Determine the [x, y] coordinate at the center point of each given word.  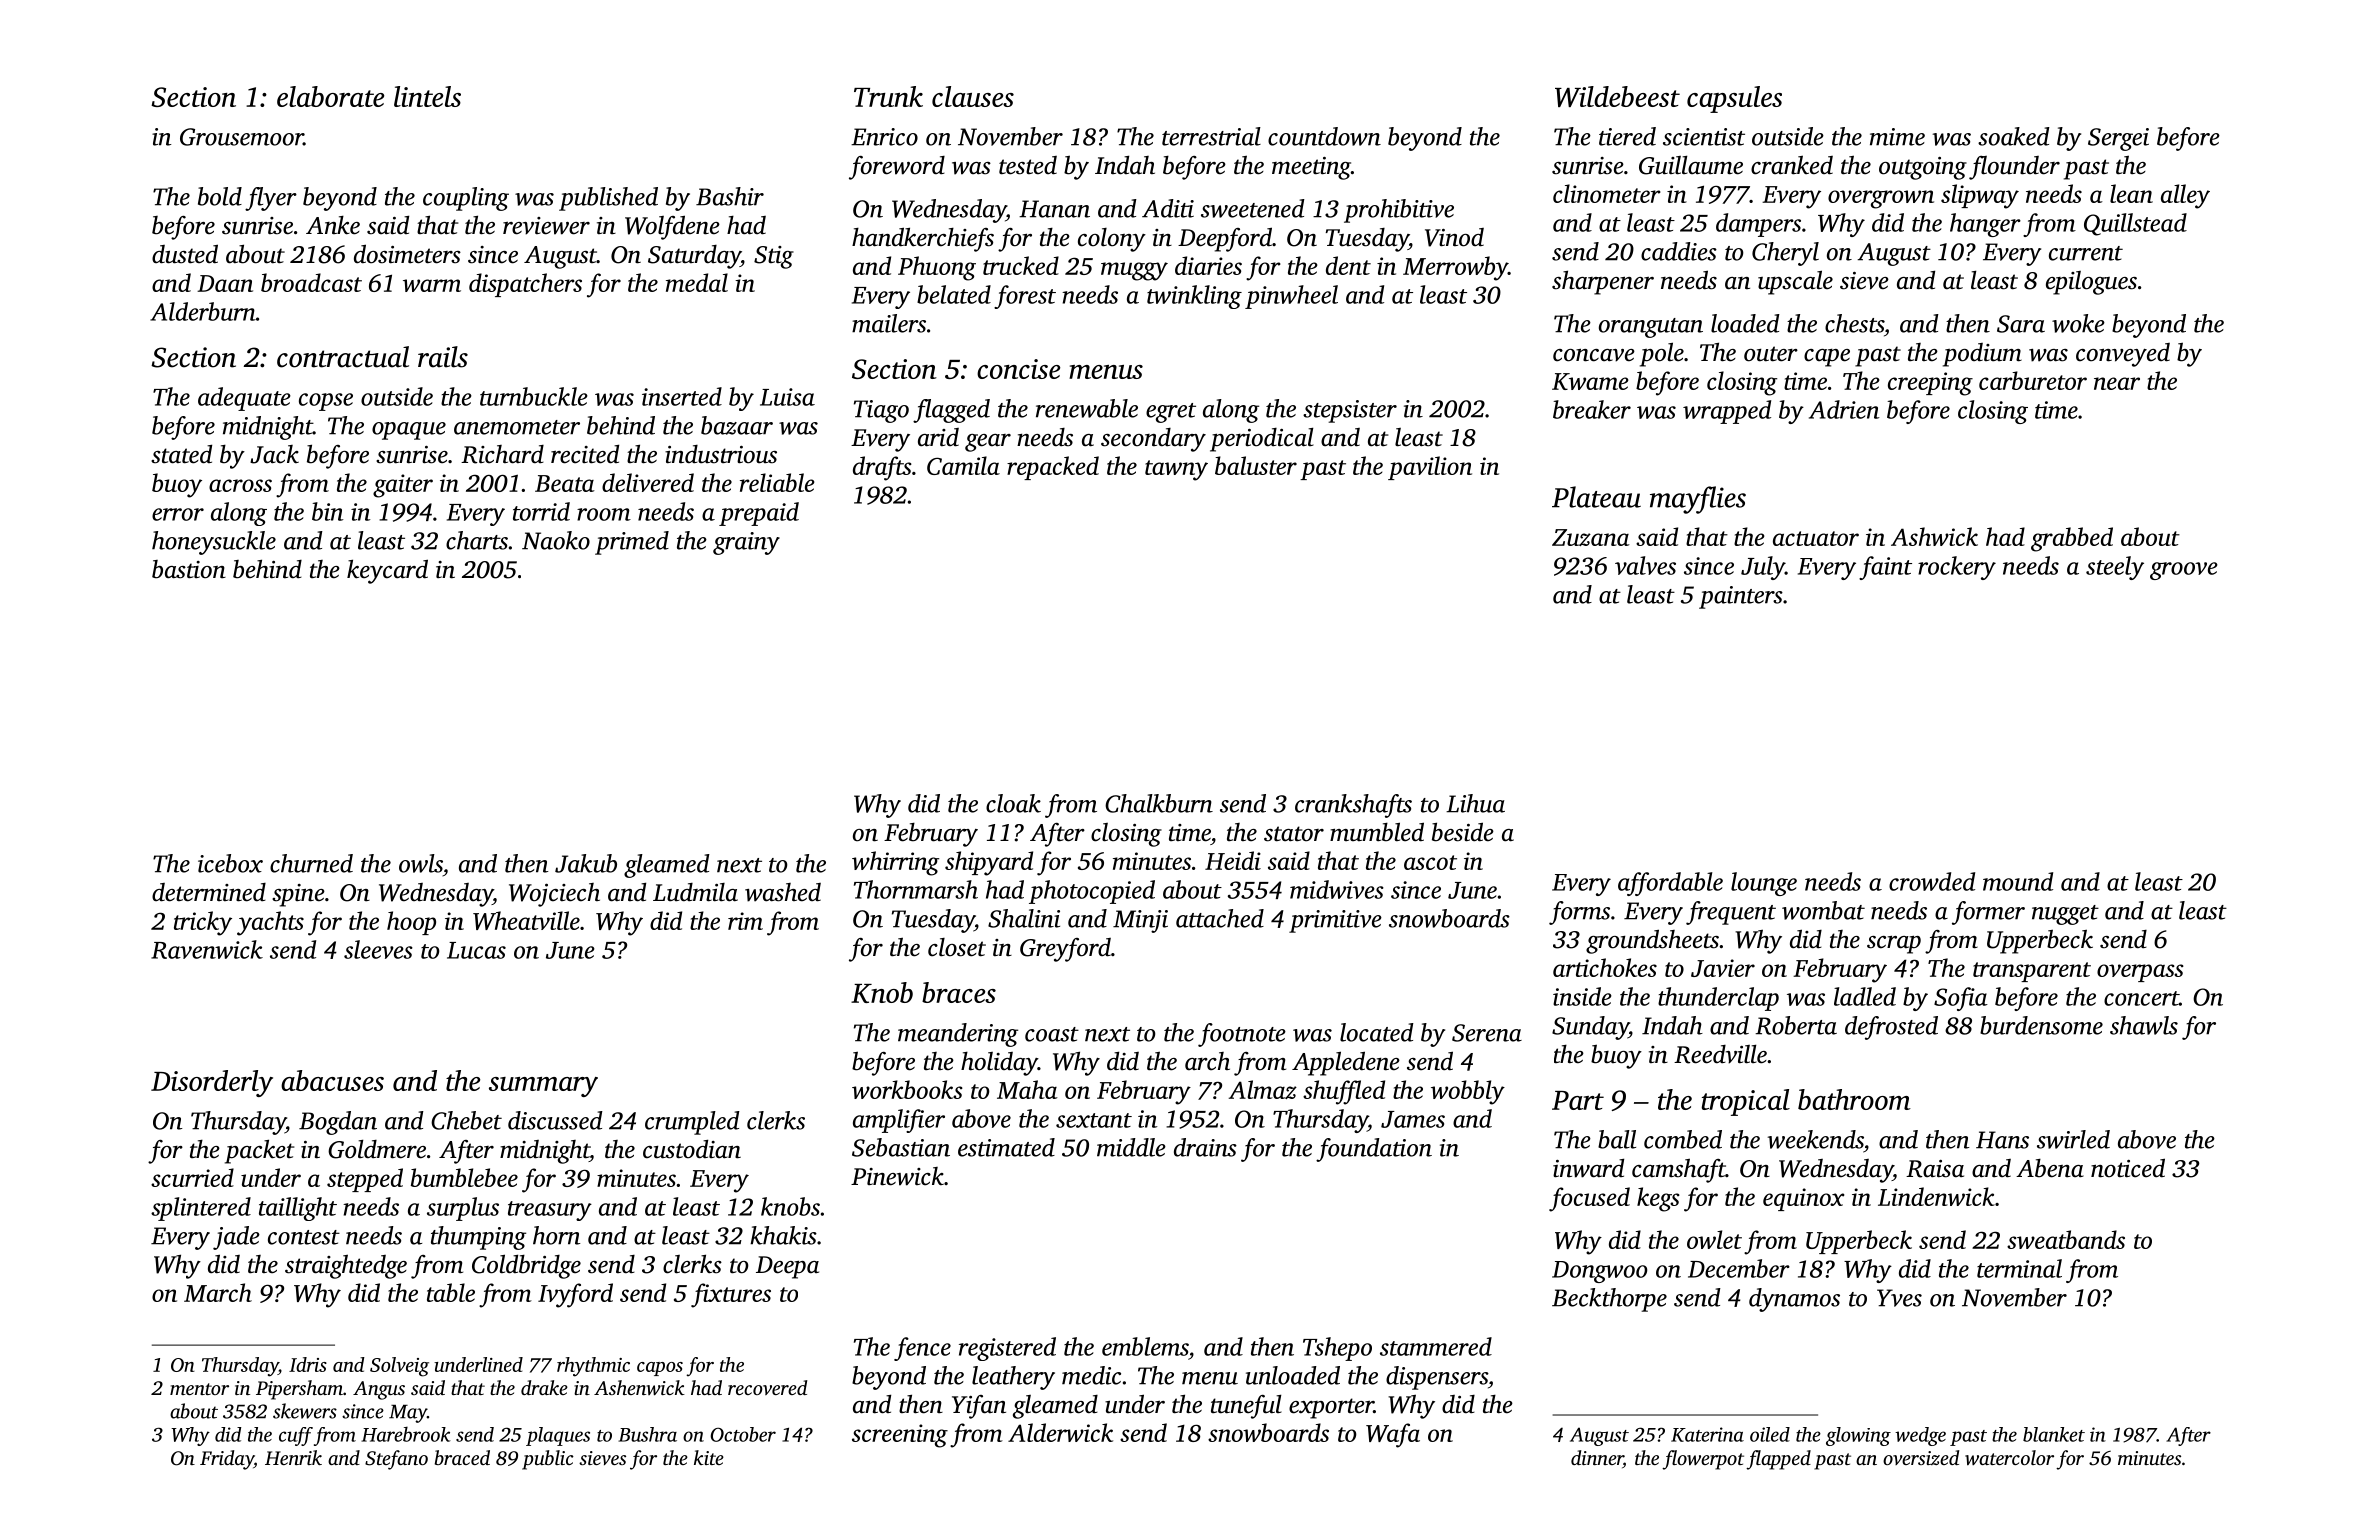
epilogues [2091, 283]
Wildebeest [1617, 96]
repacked [1053, 468]
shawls [2144, 1025]
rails [443, 357]
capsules [1734, 99]
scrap [1894, 945]
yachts [270, 923]
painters [1741, 597]
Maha [1027, 1089]
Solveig [399, 1367]
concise [1018, 369]
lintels [427, 96]
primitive [1335, 921]
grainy [746, 543]
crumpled [692, 1123]
